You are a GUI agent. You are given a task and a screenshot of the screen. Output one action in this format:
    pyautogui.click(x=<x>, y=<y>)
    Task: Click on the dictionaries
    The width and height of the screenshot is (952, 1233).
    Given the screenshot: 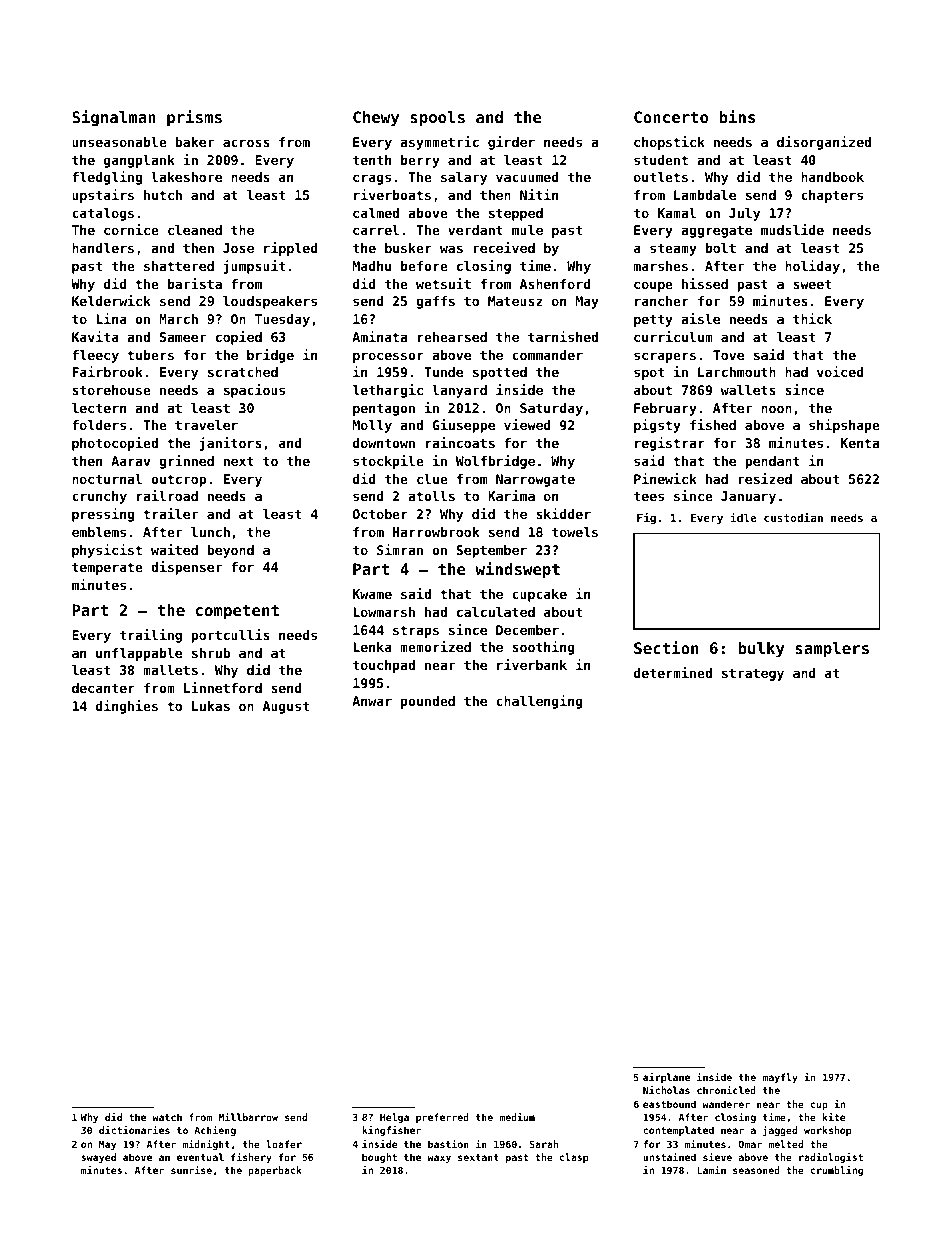 What is the action you would take?
    pyautogui.click(x=134, y=1130)
